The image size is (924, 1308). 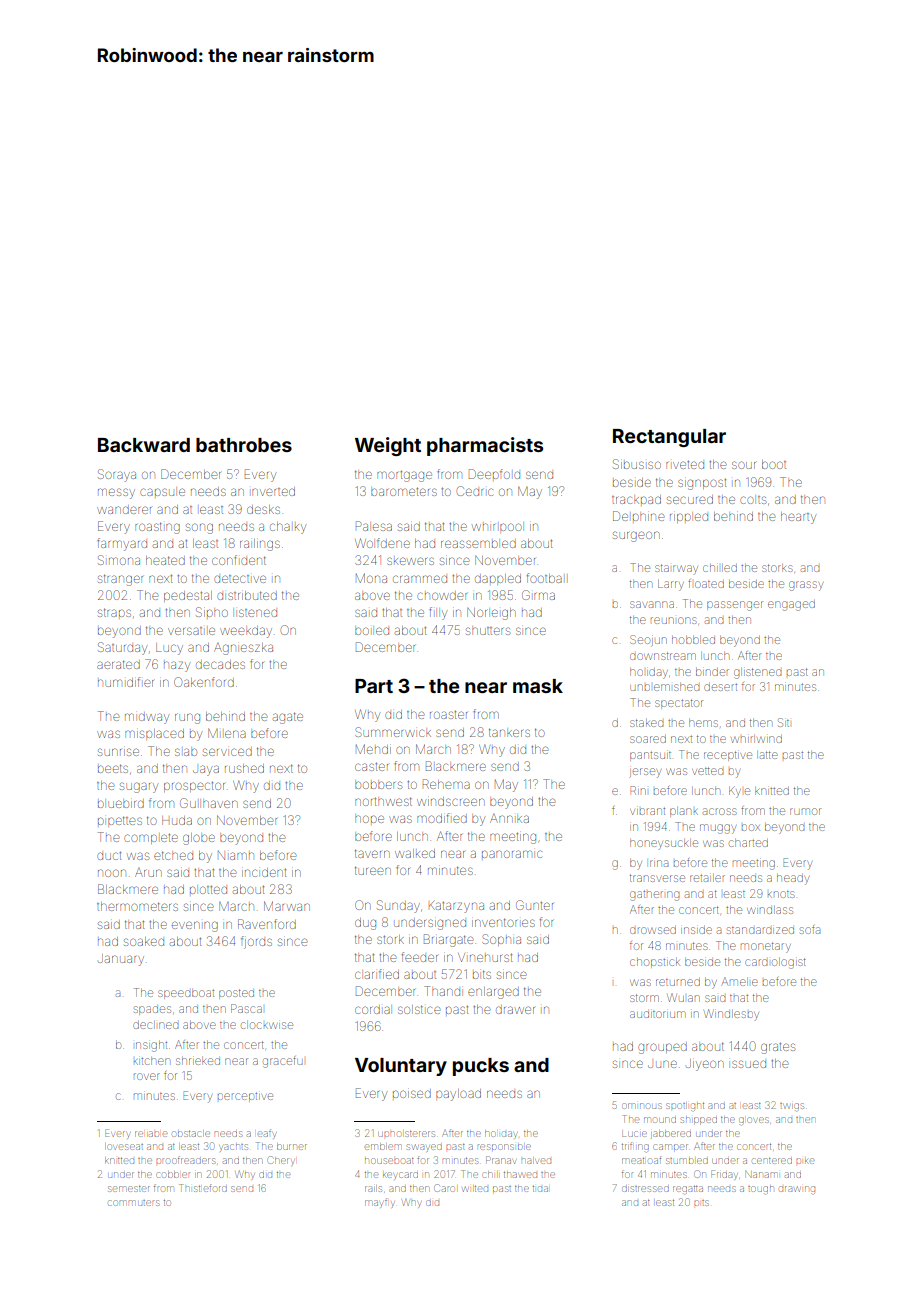 I want to click on panoramic, so click(x=512, y=854).
